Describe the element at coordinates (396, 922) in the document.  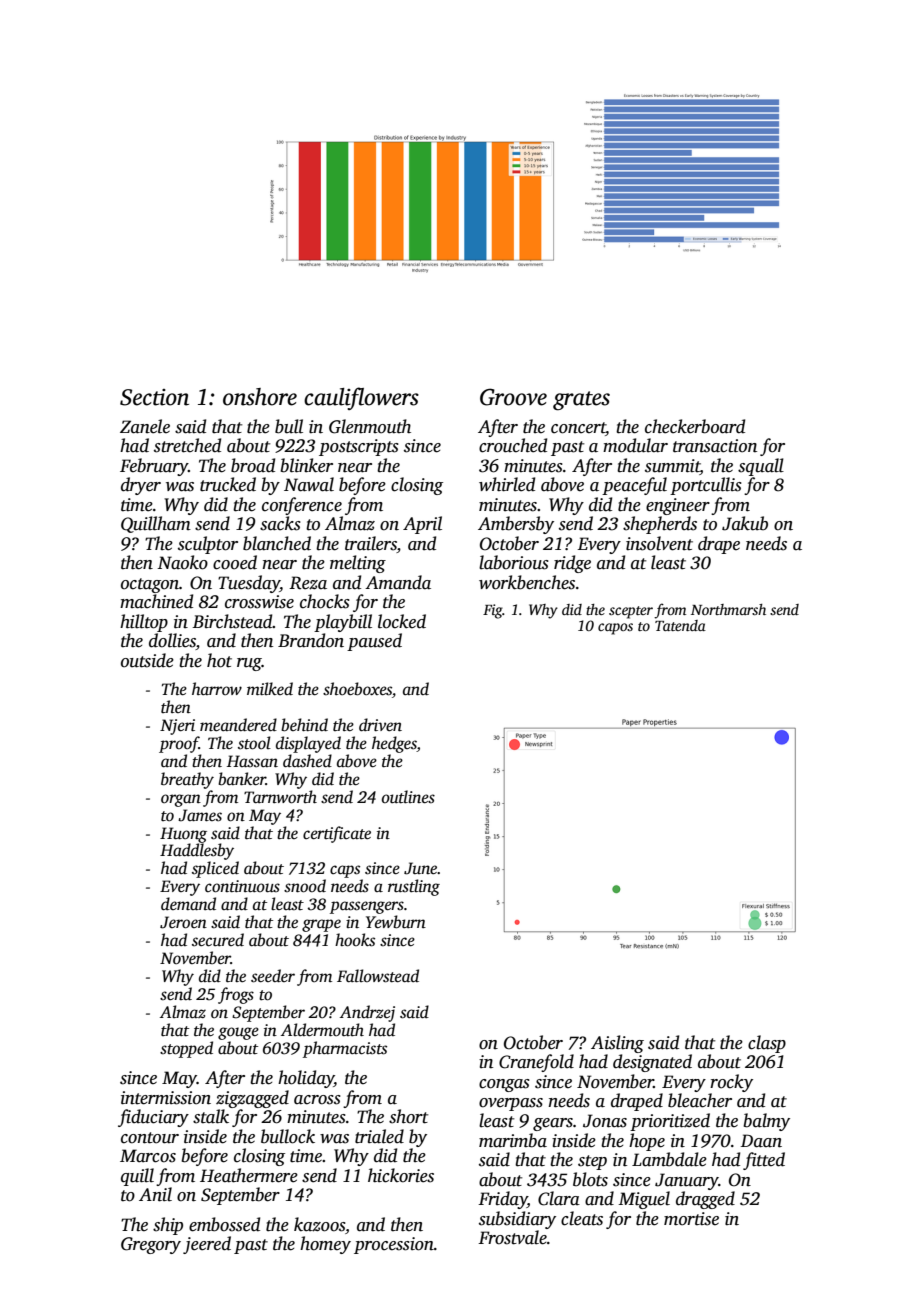
I see `Yewburn` at that location.
